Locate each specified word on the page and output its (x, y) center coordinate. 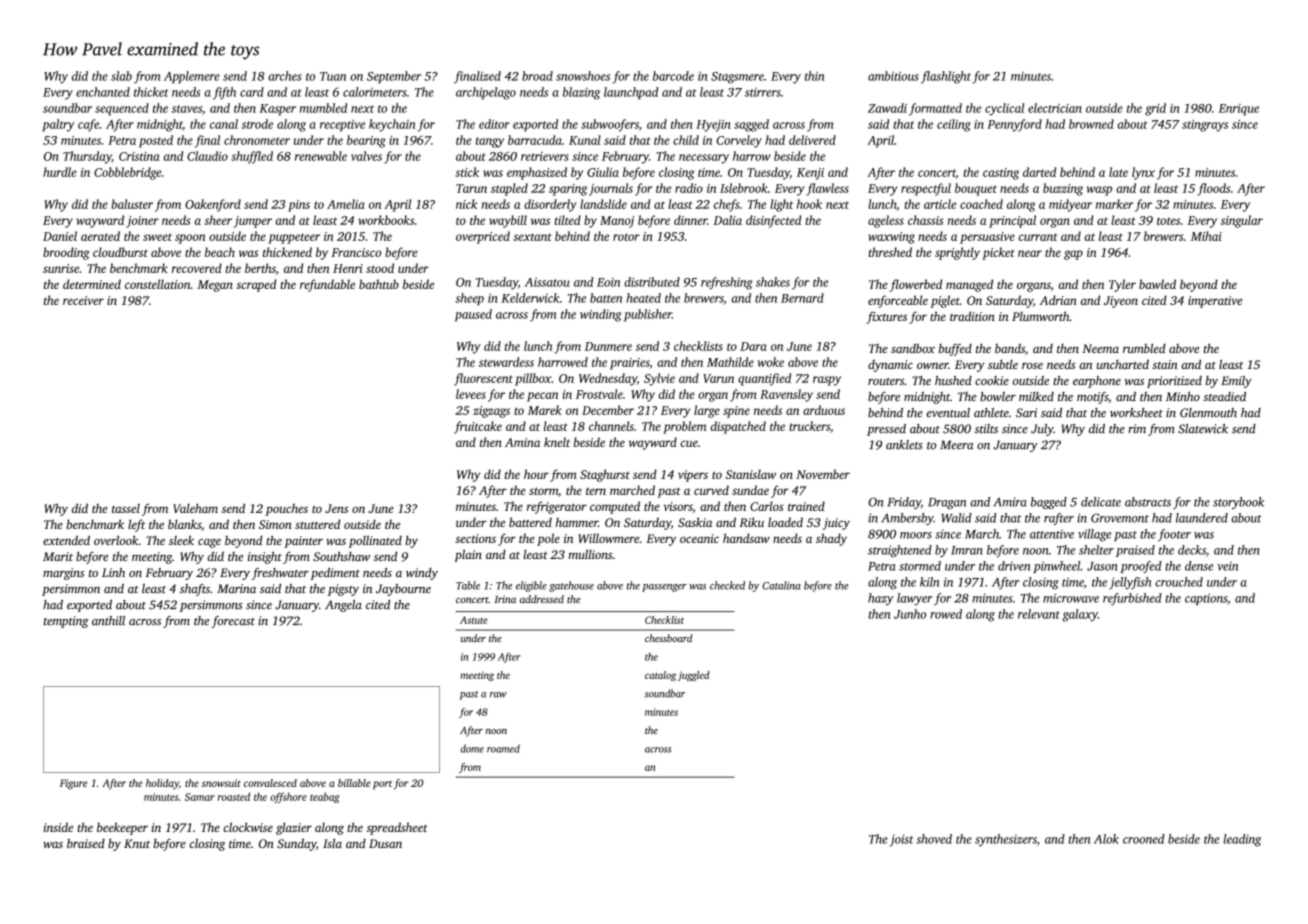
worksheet (1136, 412)
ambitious (893, 76)
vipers (693, 476)
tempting (66, 622)
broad (537, 76)
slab (121, 76)
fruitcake (478, 427)
